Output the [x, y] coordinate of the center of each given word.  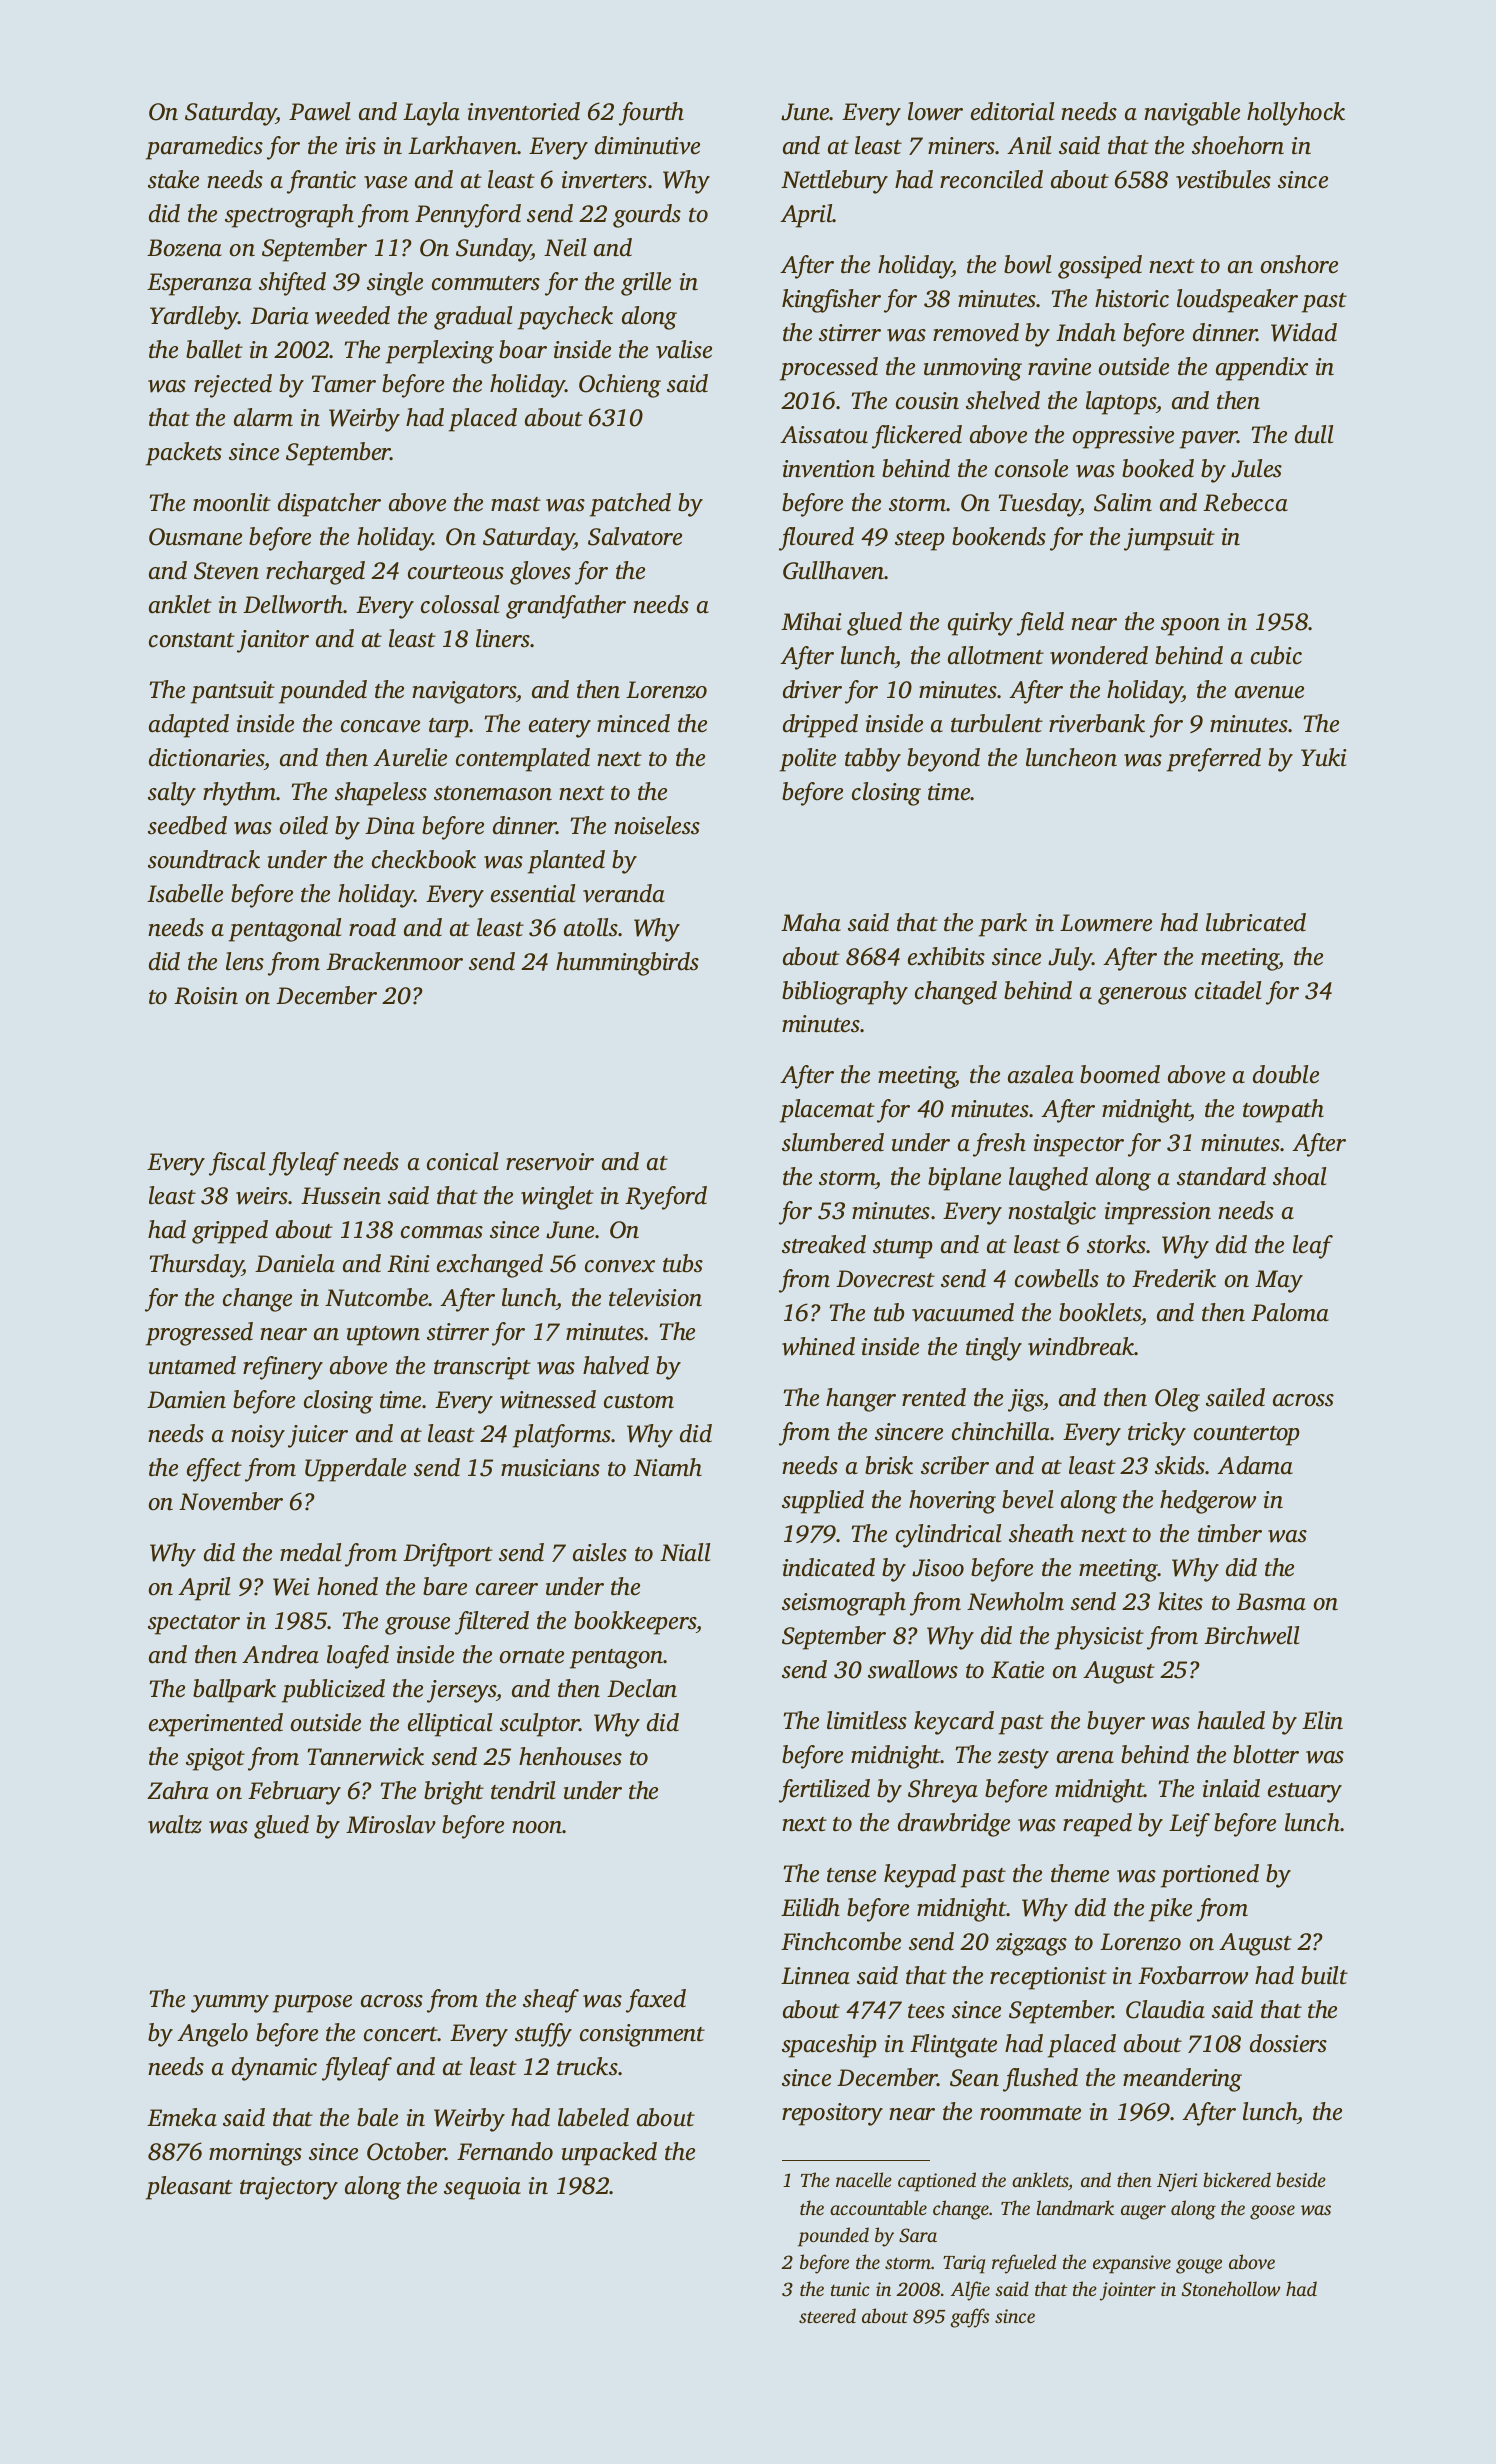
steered [827, 2315]
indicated [829, 1567]
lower [935, 111]
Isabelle [185, 893]
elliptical [450, 1725]
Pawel [319, 111]
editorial [1012, 111]
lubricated [1256, 922]
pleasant [189, 2188]
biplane [964, 1179]
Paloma [1290, 1312]
